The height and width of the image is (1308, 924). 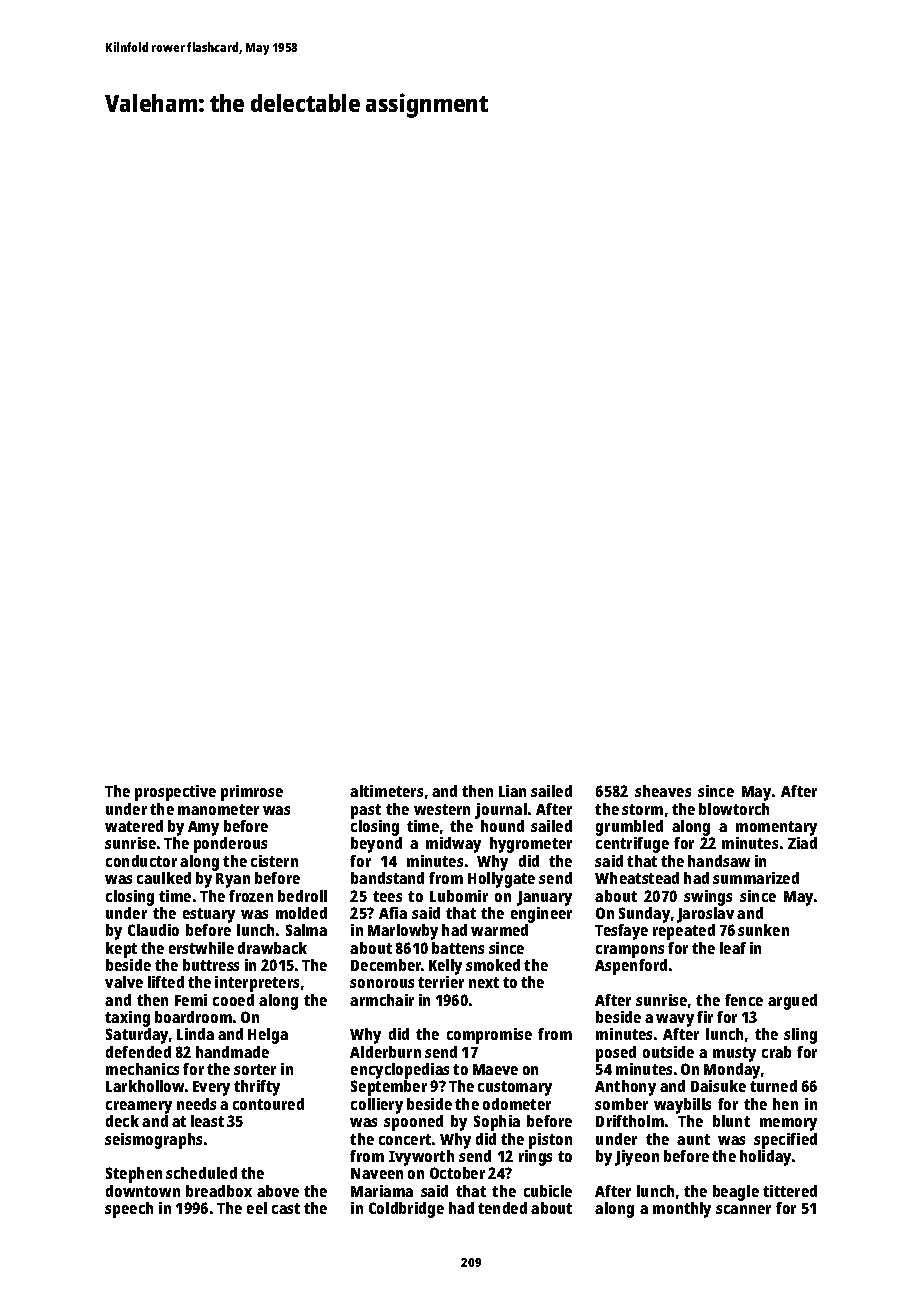 I want to click on above, so click(x=278, y=1191).
